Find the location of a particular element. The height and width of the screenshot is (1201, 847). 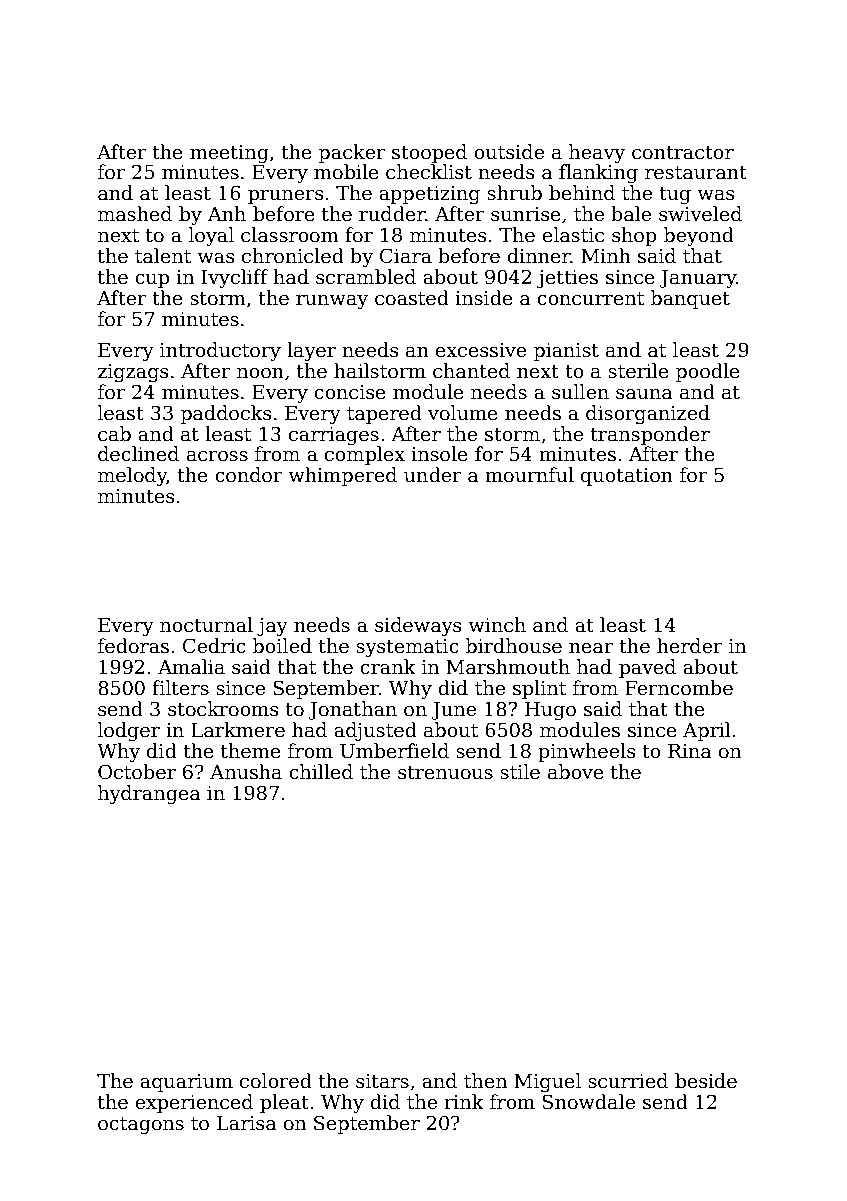

contractor is located at coordinates (683, 153).
